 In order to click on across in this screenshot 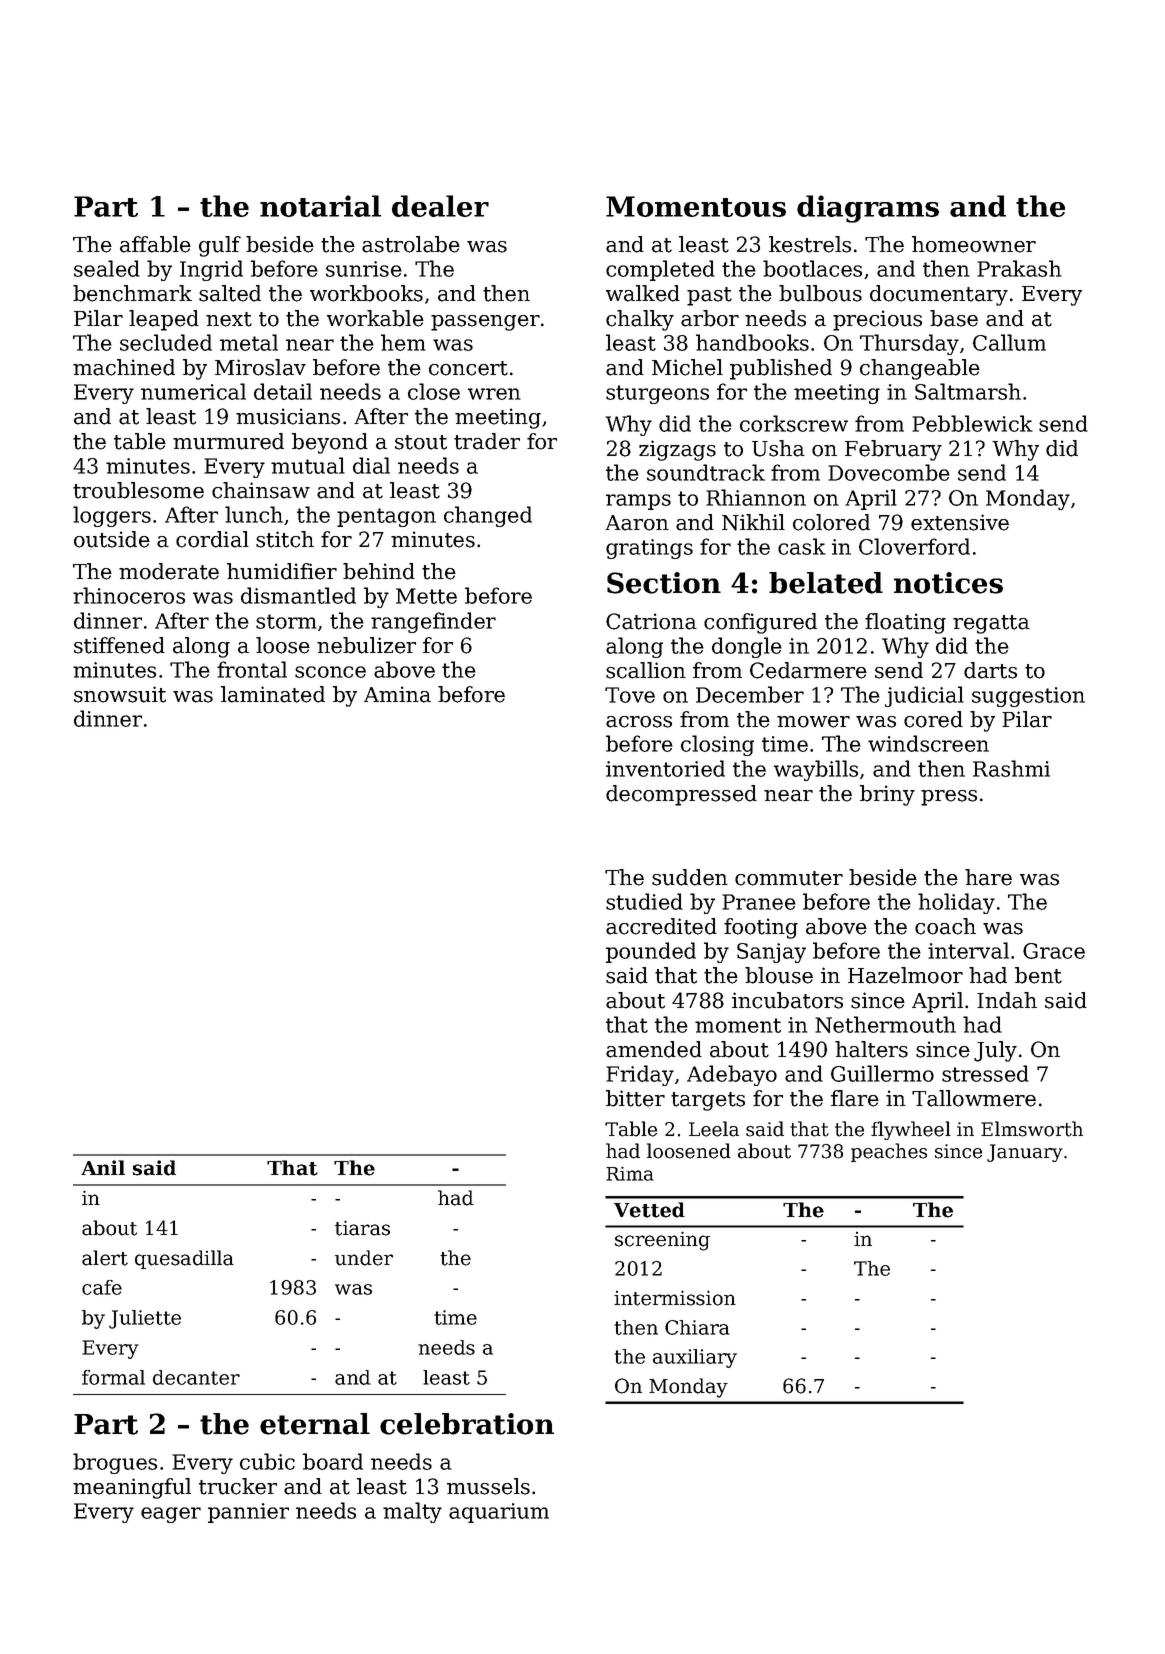, I will do `click(639, 722)`.
